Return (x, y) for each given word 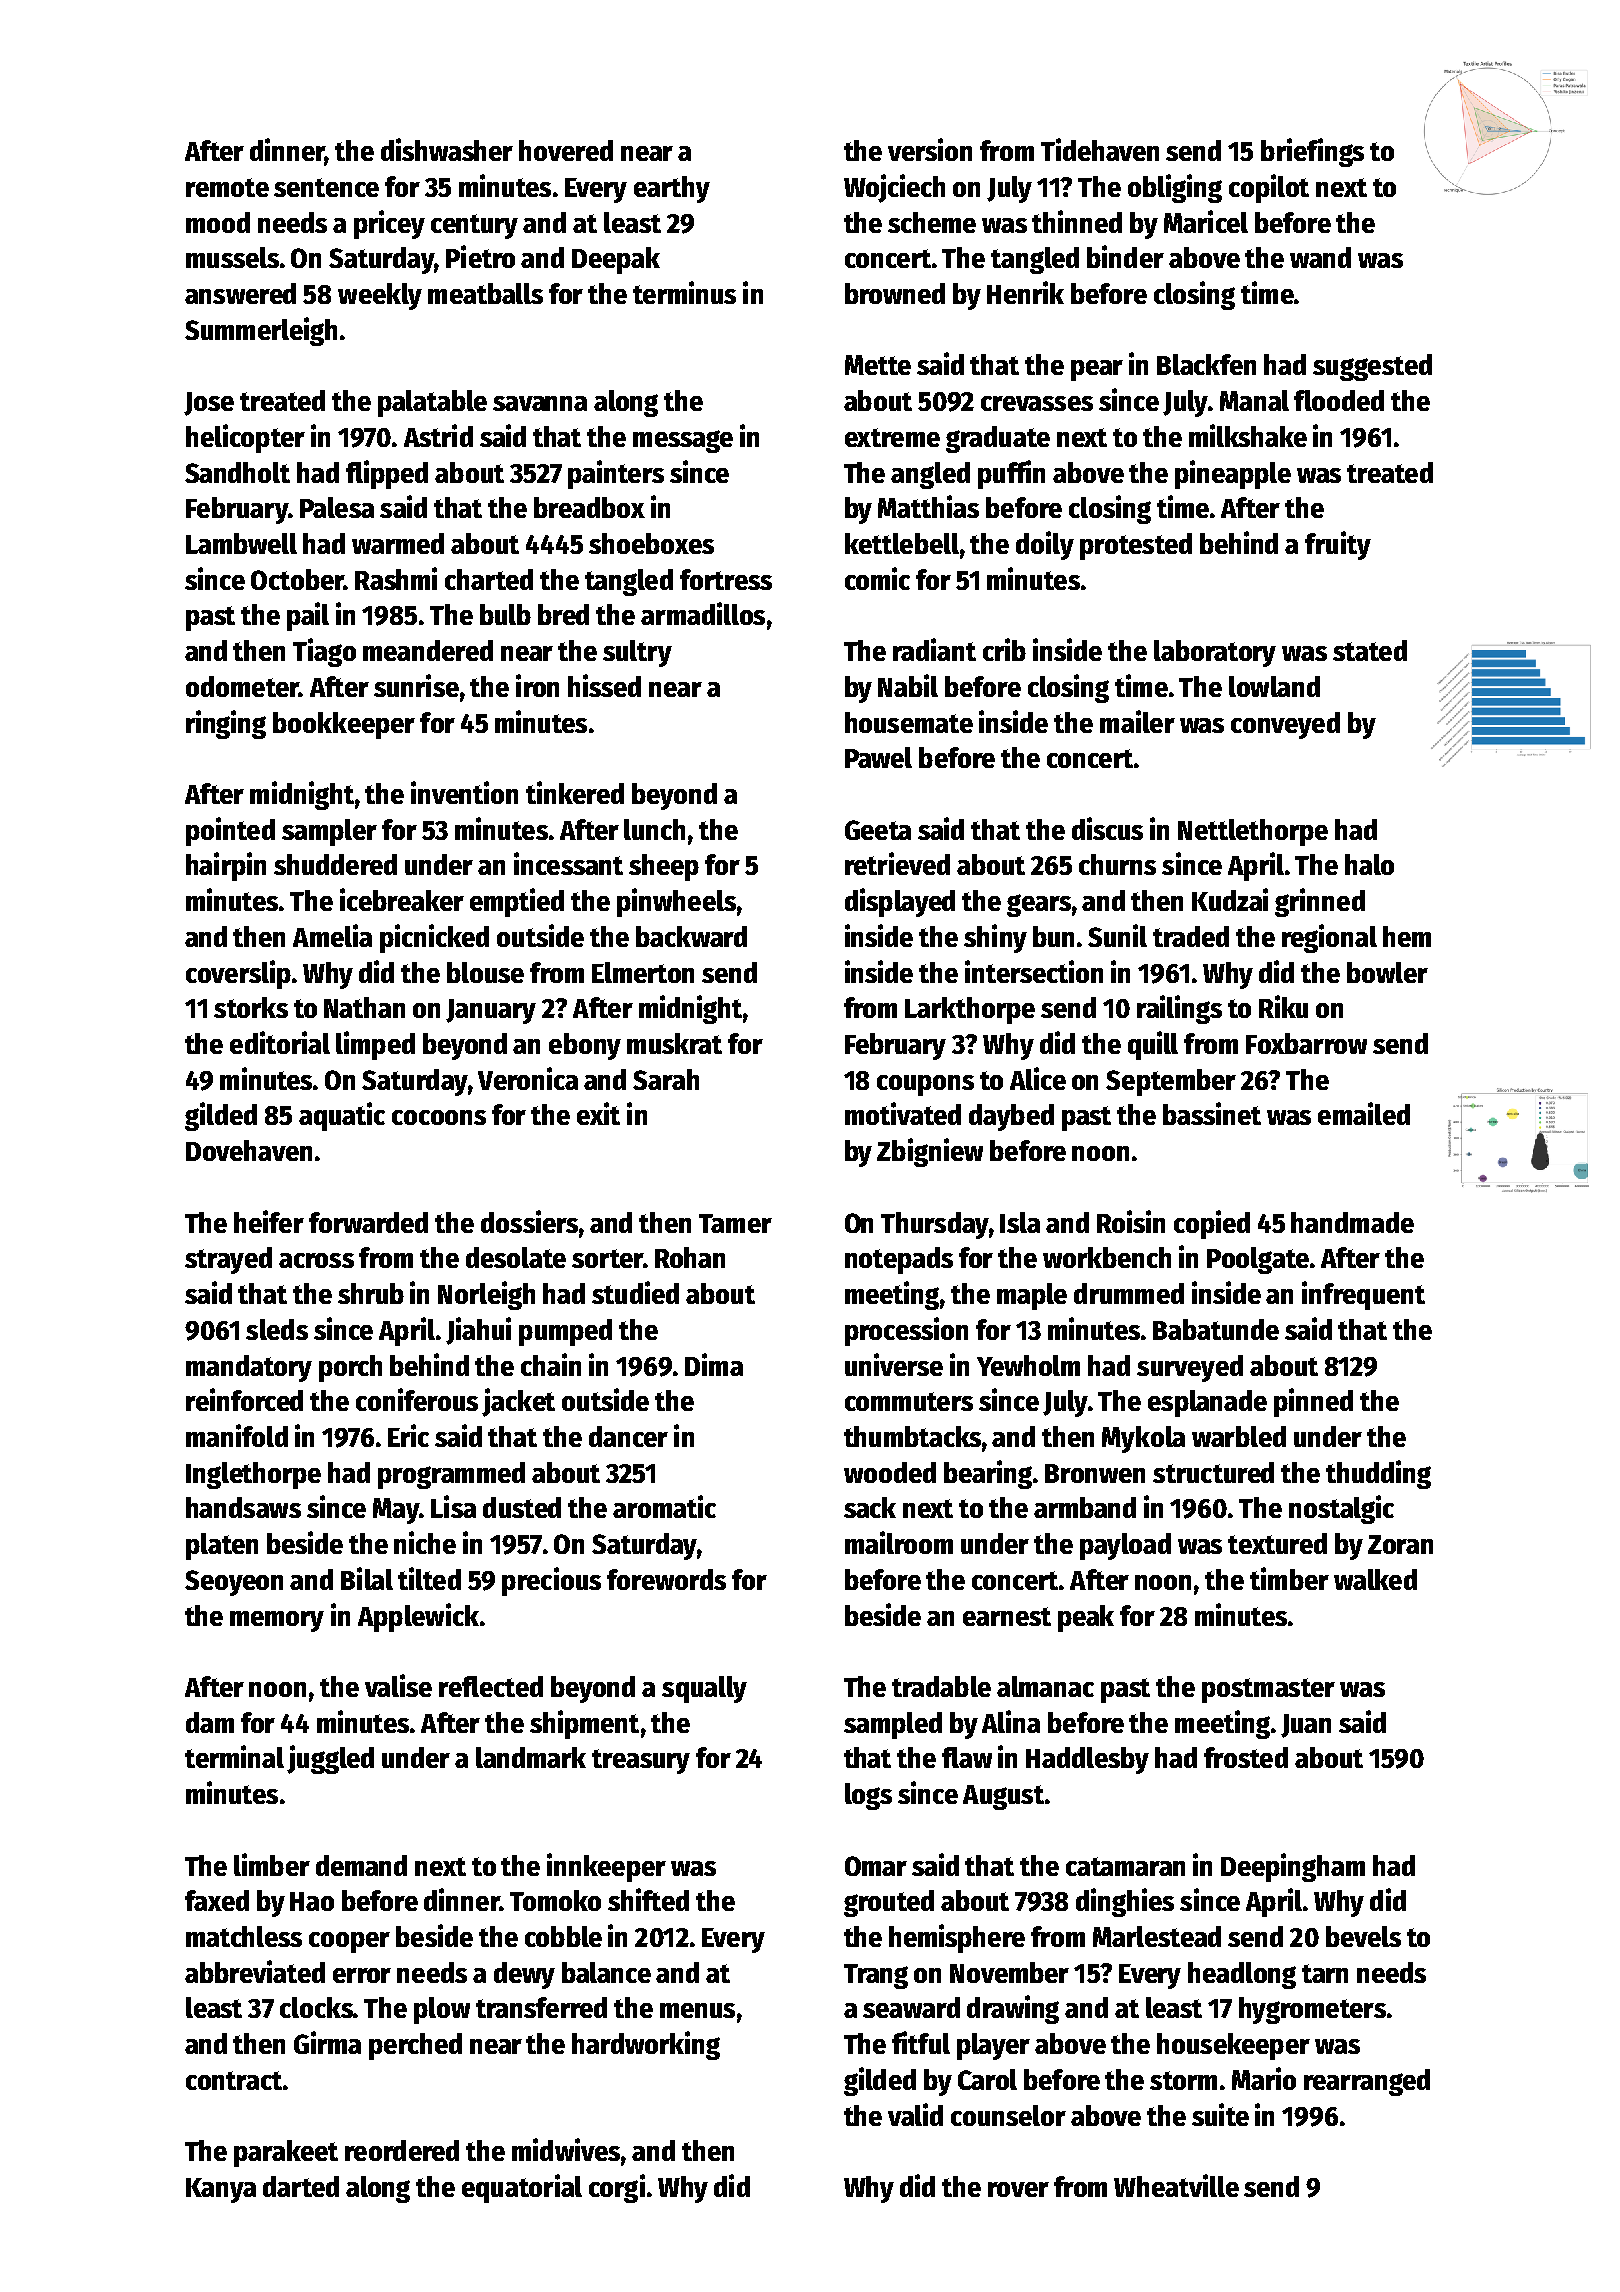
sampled (893, 1725)
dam (210, 1722)
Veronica (528, 1078)
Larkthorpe (970, 1010)
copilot (1269, 188)
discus (1107, 828)
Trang (876, 1976)
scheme (932, 222)
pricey (389, 224)
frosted (1246, 1757)
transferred (541, 2007)
